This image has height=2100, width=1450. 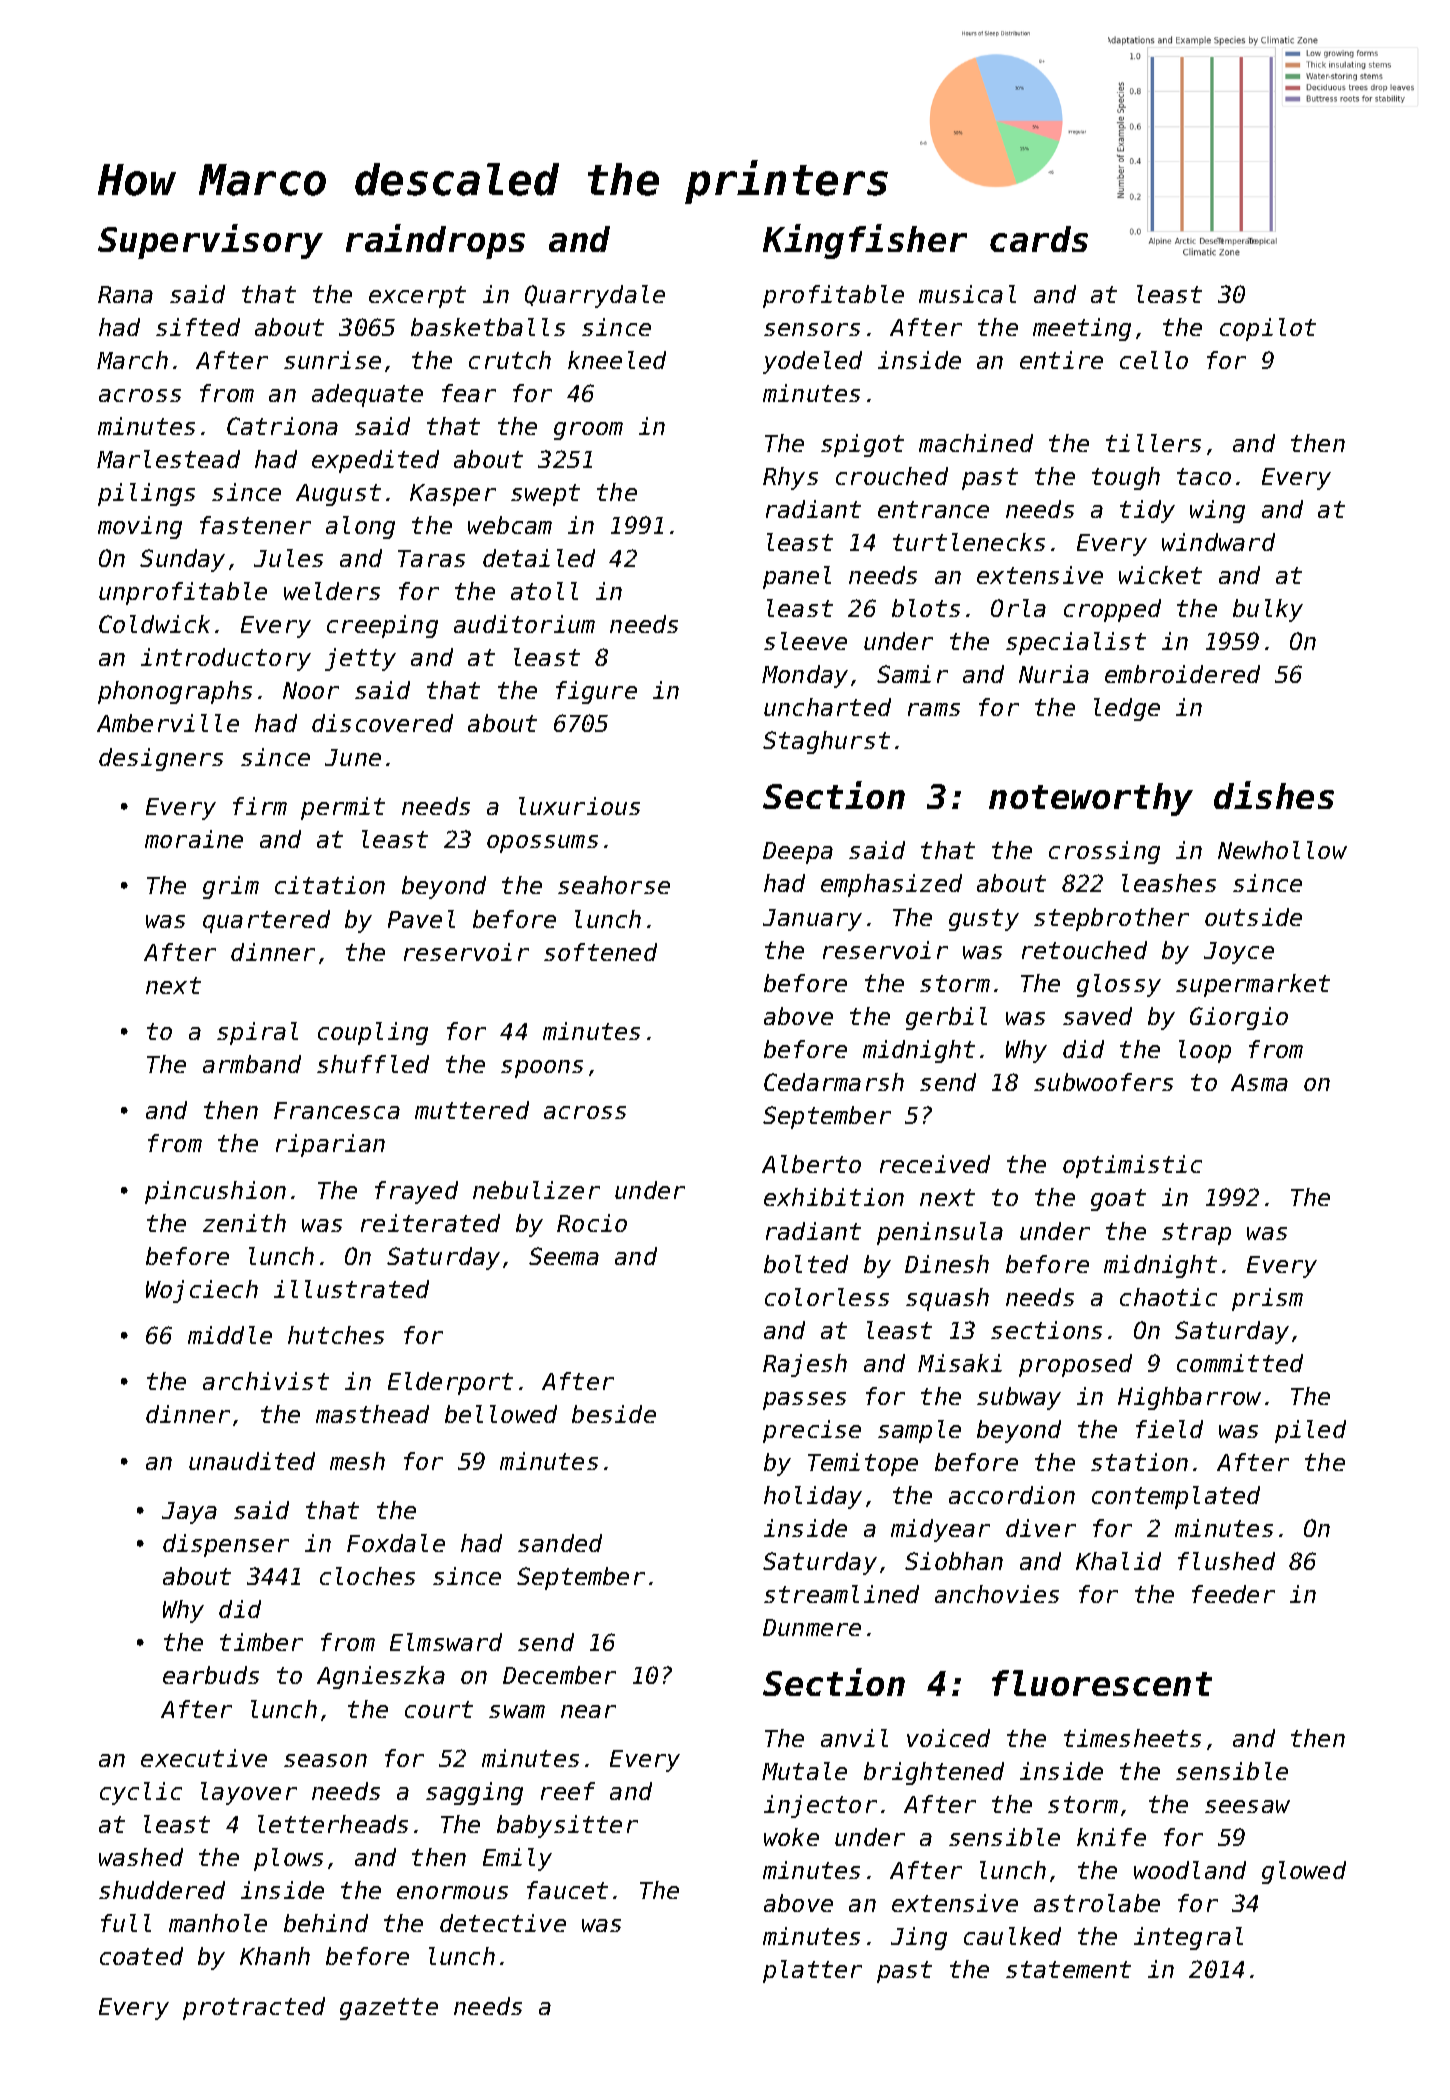 What do you see at coordinates (1119, 985) in the image?
I see `glossy` at bounding box center [1119, 985].
